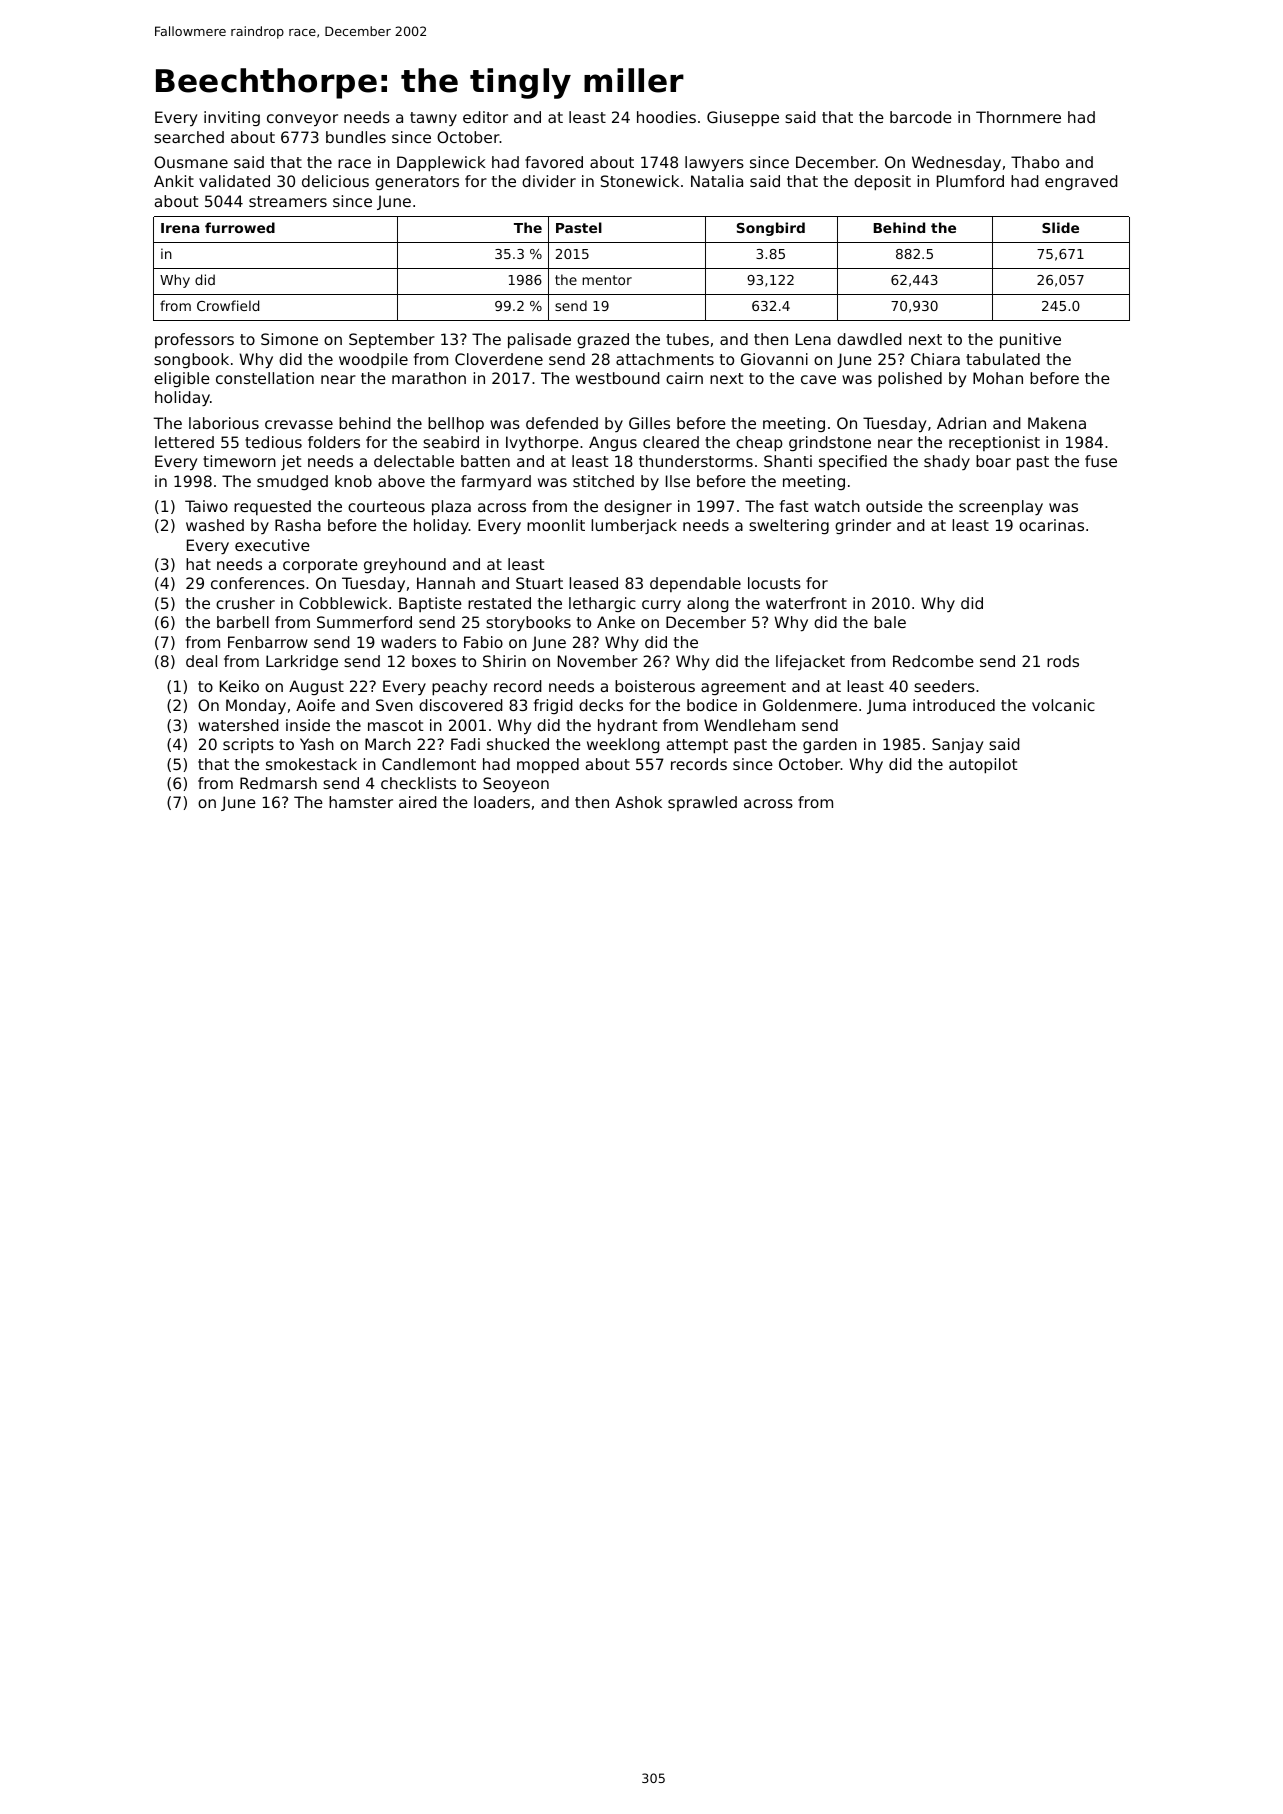  I want to click on seeders, so click(944, 686).
